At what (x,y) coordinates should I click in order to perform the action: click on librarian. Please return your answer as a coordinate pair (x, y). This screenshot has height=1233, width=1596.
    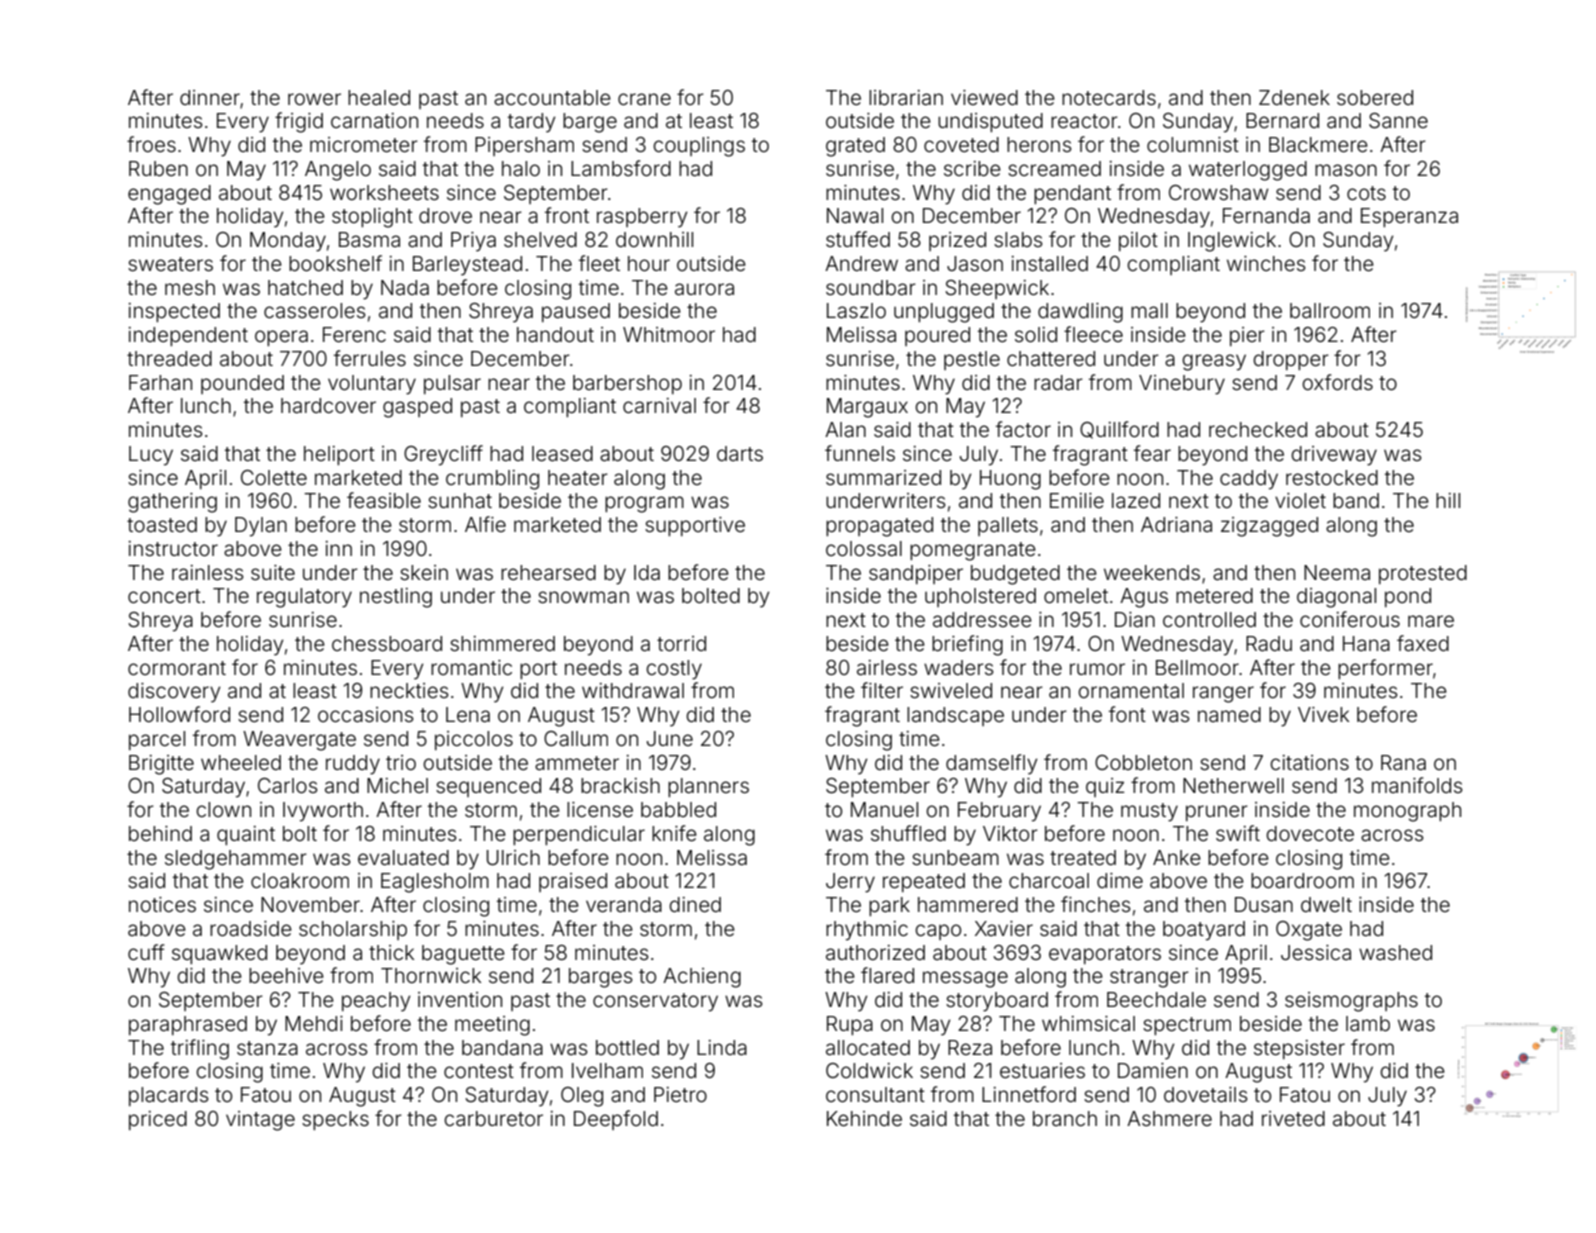
    Looking at the image, I should click on (906, 97).
